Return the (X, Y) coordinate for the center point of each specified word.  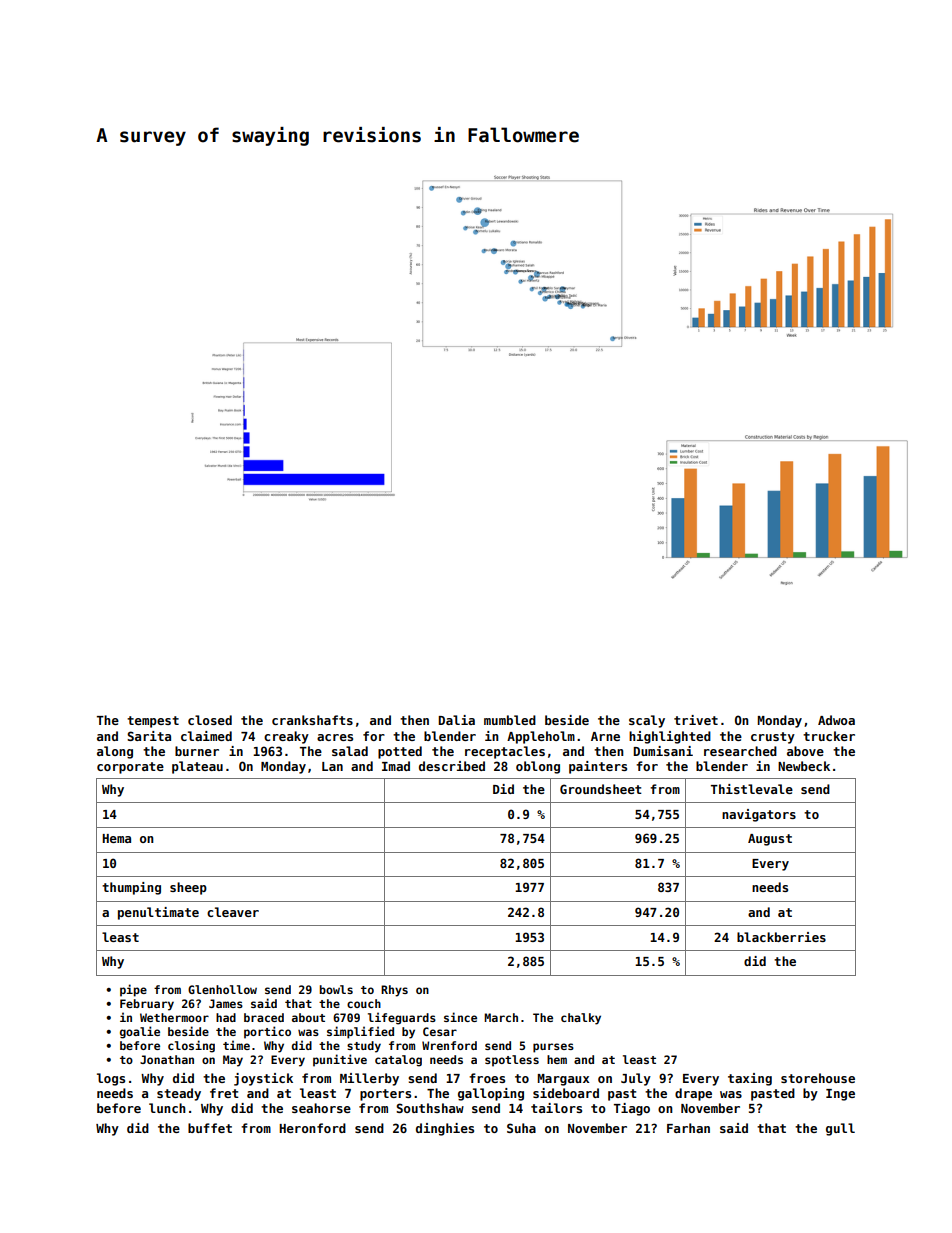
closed (210, 720)
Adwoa (836, 720)
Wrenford (449, 1045)
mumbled (510, 720)
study (364, 1047)
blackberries (781, 937)
